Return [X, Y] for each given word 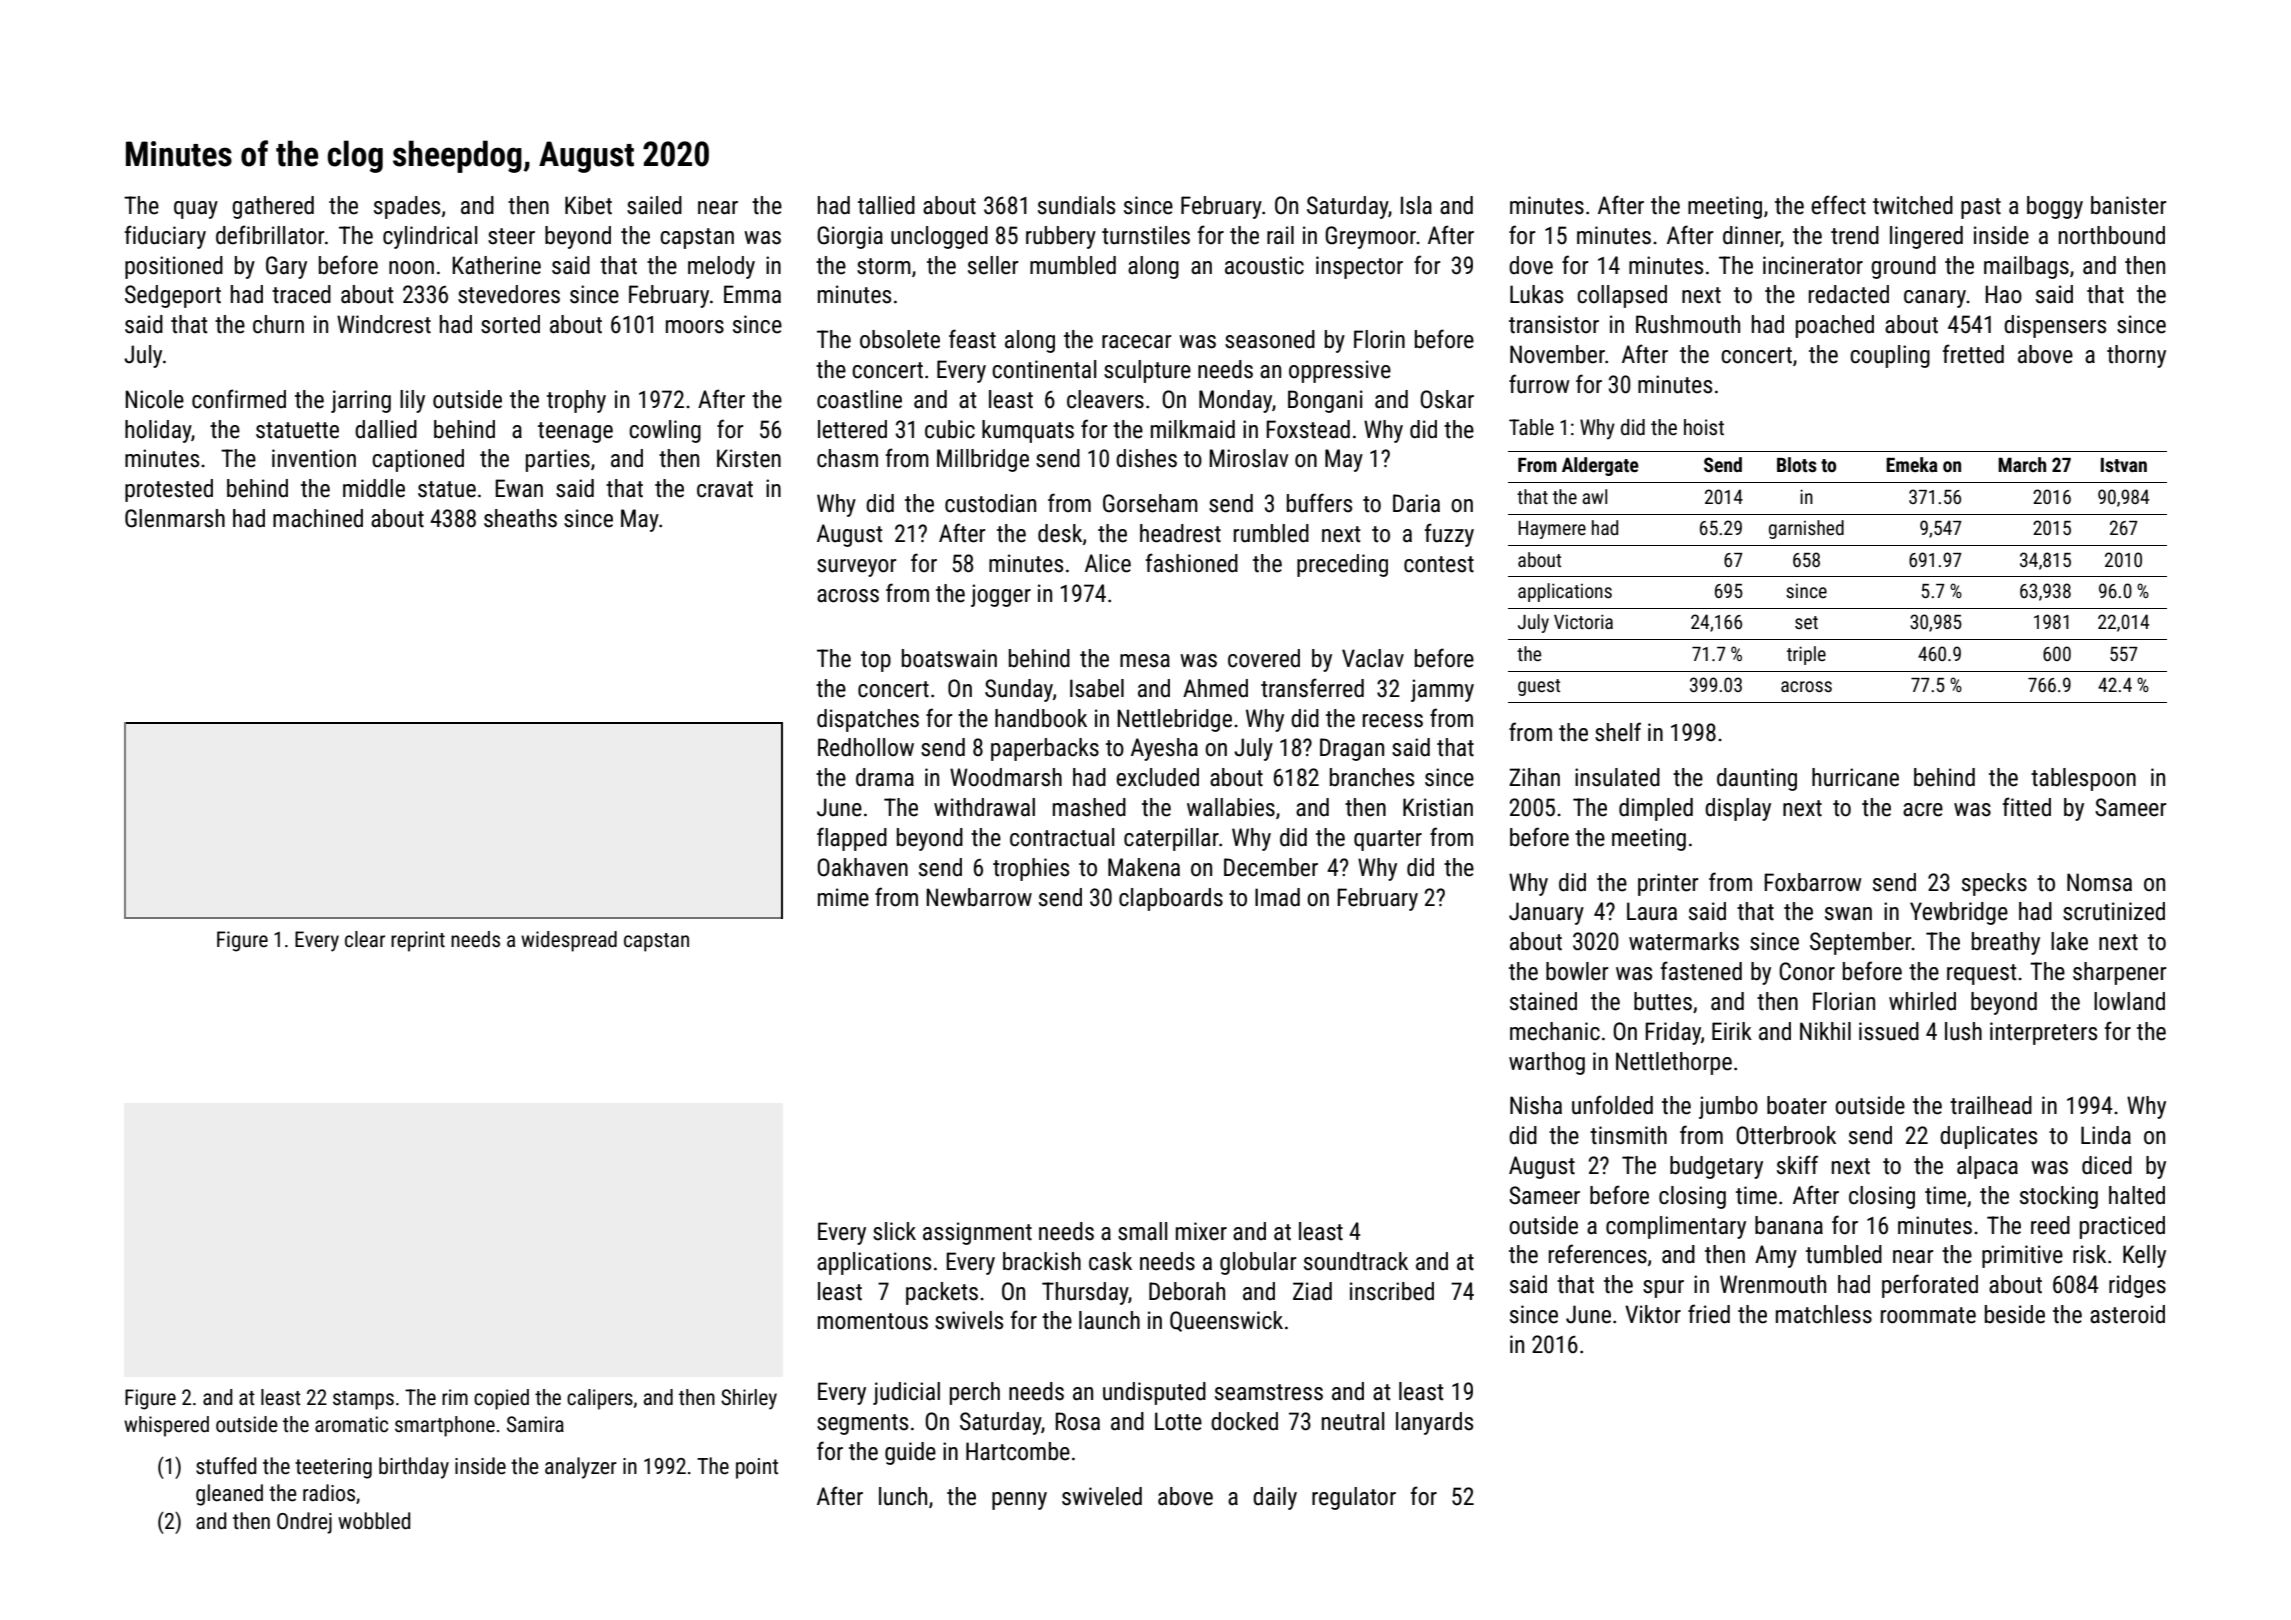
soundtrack [1356, 1261]
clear [365, 939]
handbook [1041, 718]
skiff [1797, 1165]
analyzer [581, 1468]
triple [1806, 655]
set [1806, 622]
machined [318, 518]
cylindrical [430, 237]
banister [2128, 205]
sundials [1076, 205]
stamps [363, 1400]
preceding [1342, 565]
